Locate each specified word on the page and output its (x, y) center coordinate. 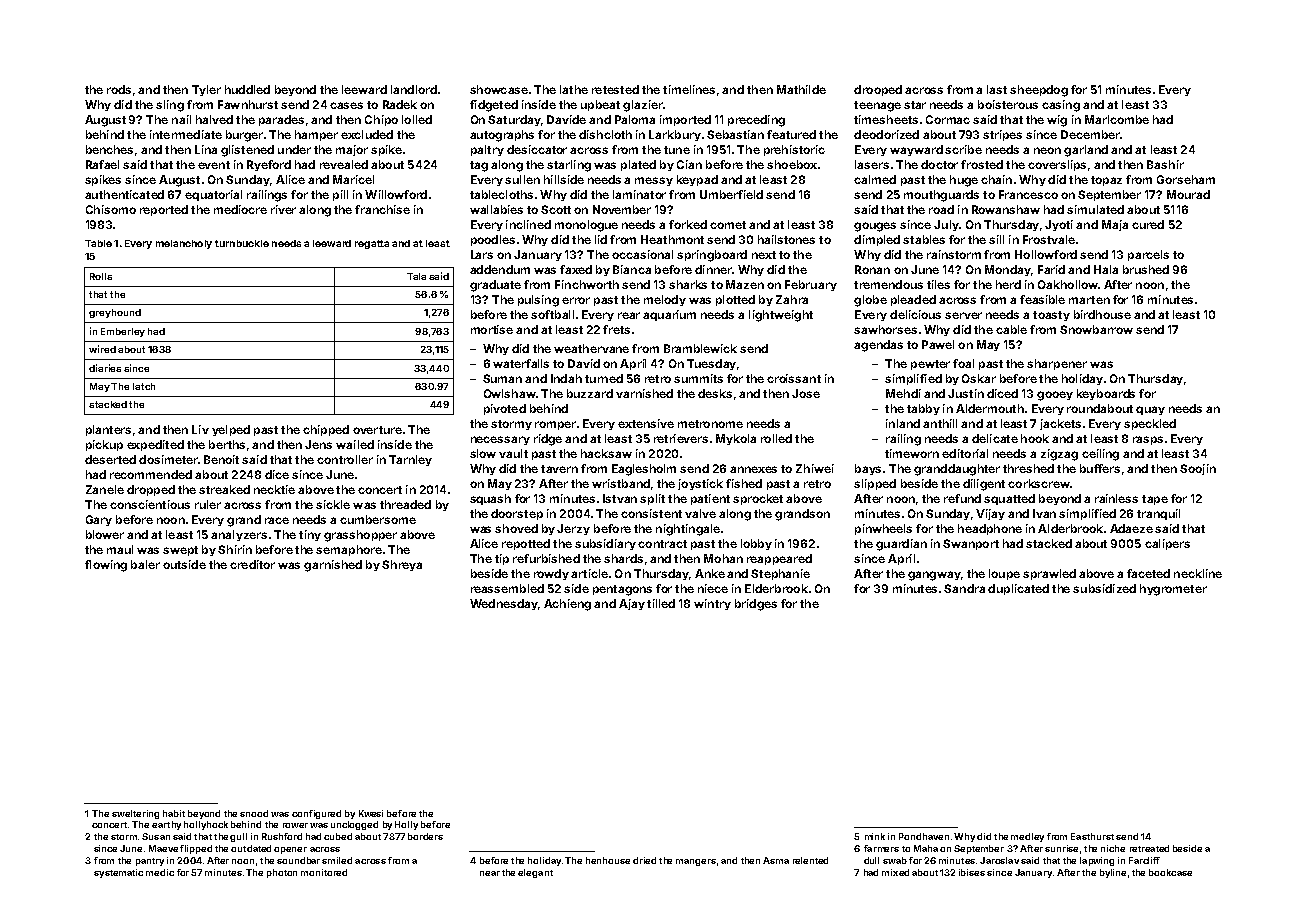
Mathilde (801, 89)
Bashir (1165, 164)
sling (170, 106)
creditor (252, 564)
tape (1155, 500)
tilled (661, 603)
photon (282, 873)
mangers (696, 862)
